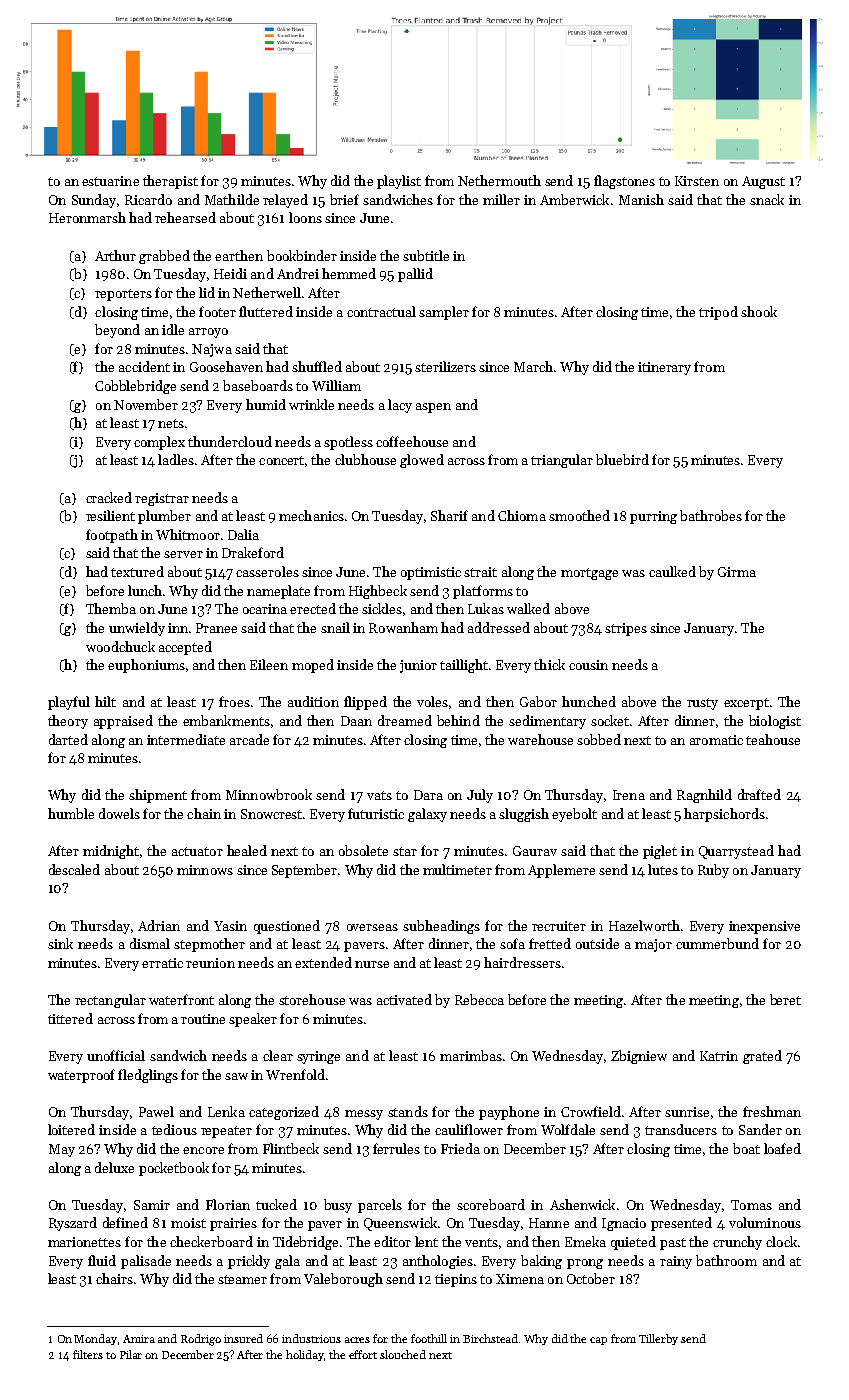 Image resolution: width=849 pixels, height=1400 pixels. What do you see at coordinates (109, 497) in the document?
I see `cracked` at bounding box center [109, 497].
